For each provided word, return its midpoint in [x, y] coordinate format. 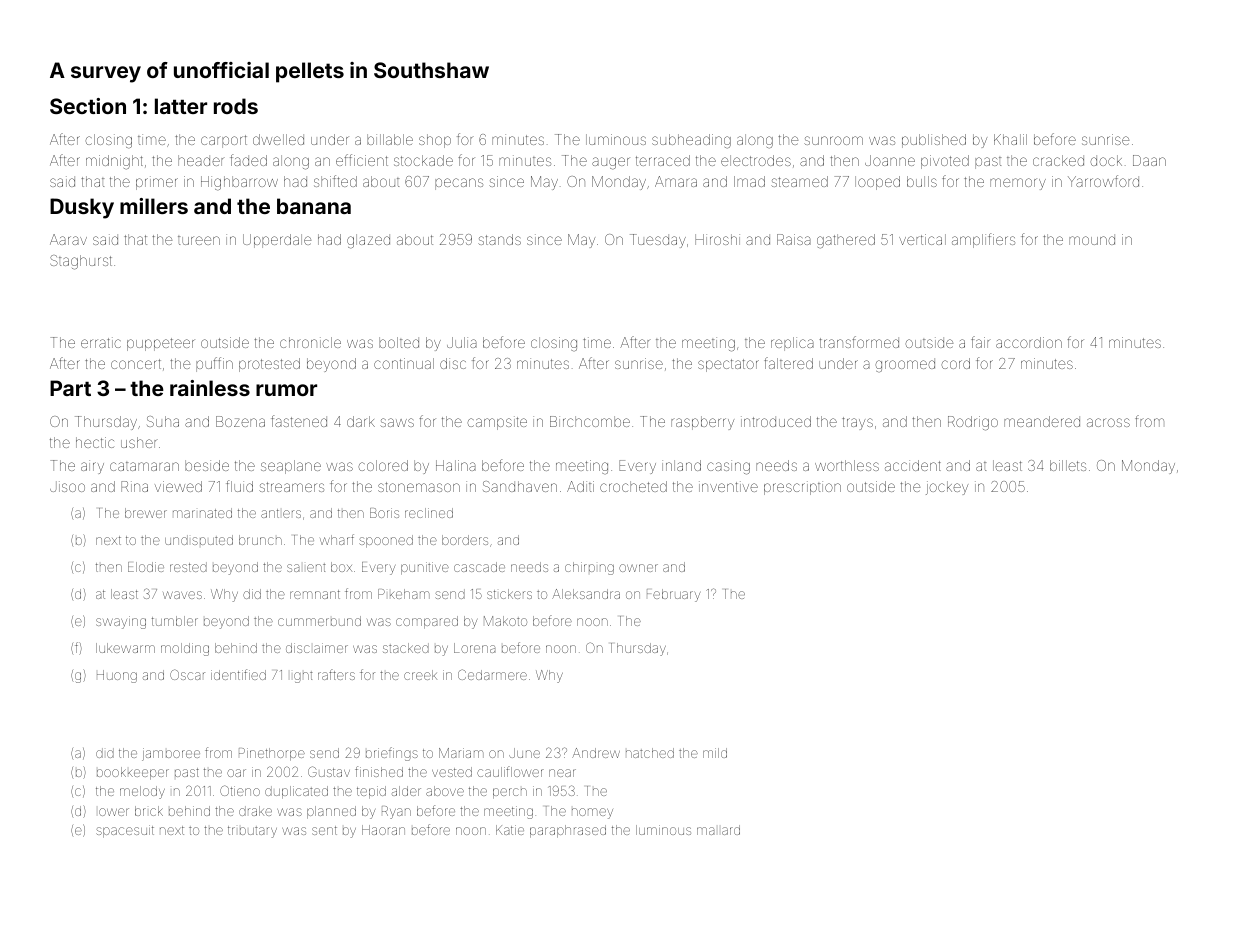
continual [404, 363]
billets [1068, 465]
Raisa [794, 239]
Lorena [474, 648]
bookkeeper [133, 773]
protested [269, 365]
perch [510, 793]
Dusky [82, 208]
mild [715, 753]
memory [1018, 184]
